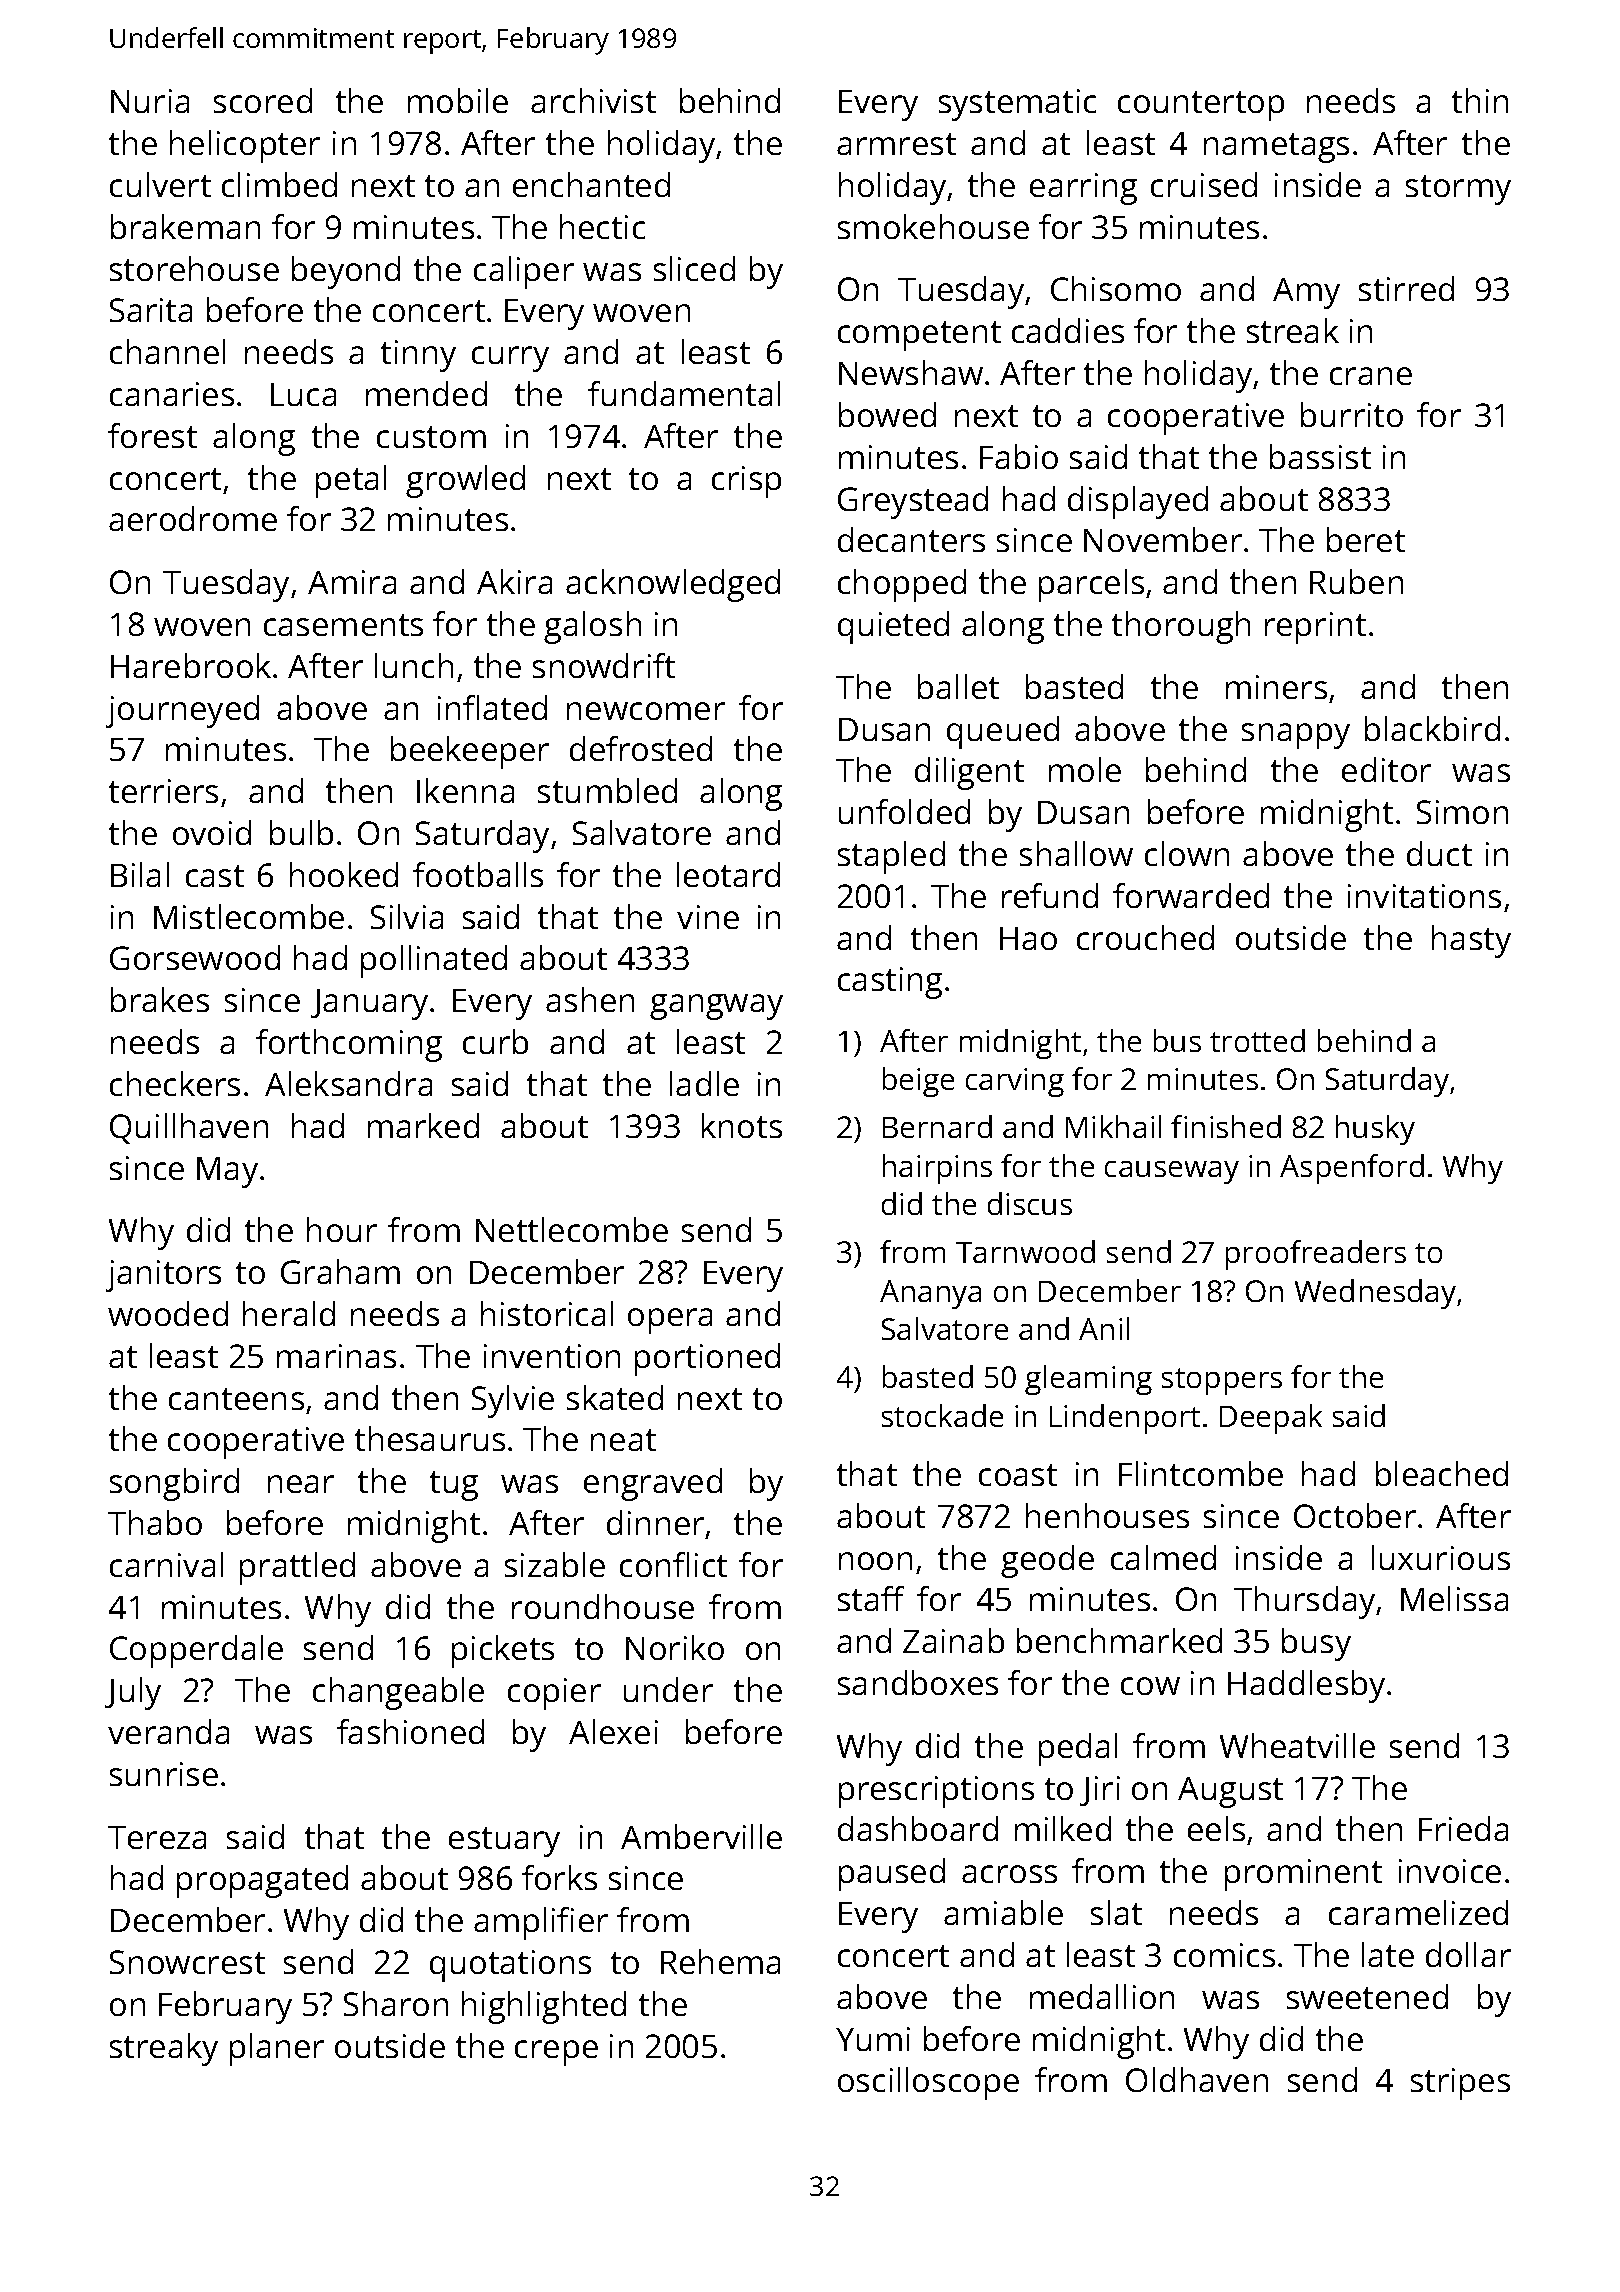 Image resolution: width=1620 pixels, height=2292 pixels. I want to click on Nuria, so click(150, 101).
